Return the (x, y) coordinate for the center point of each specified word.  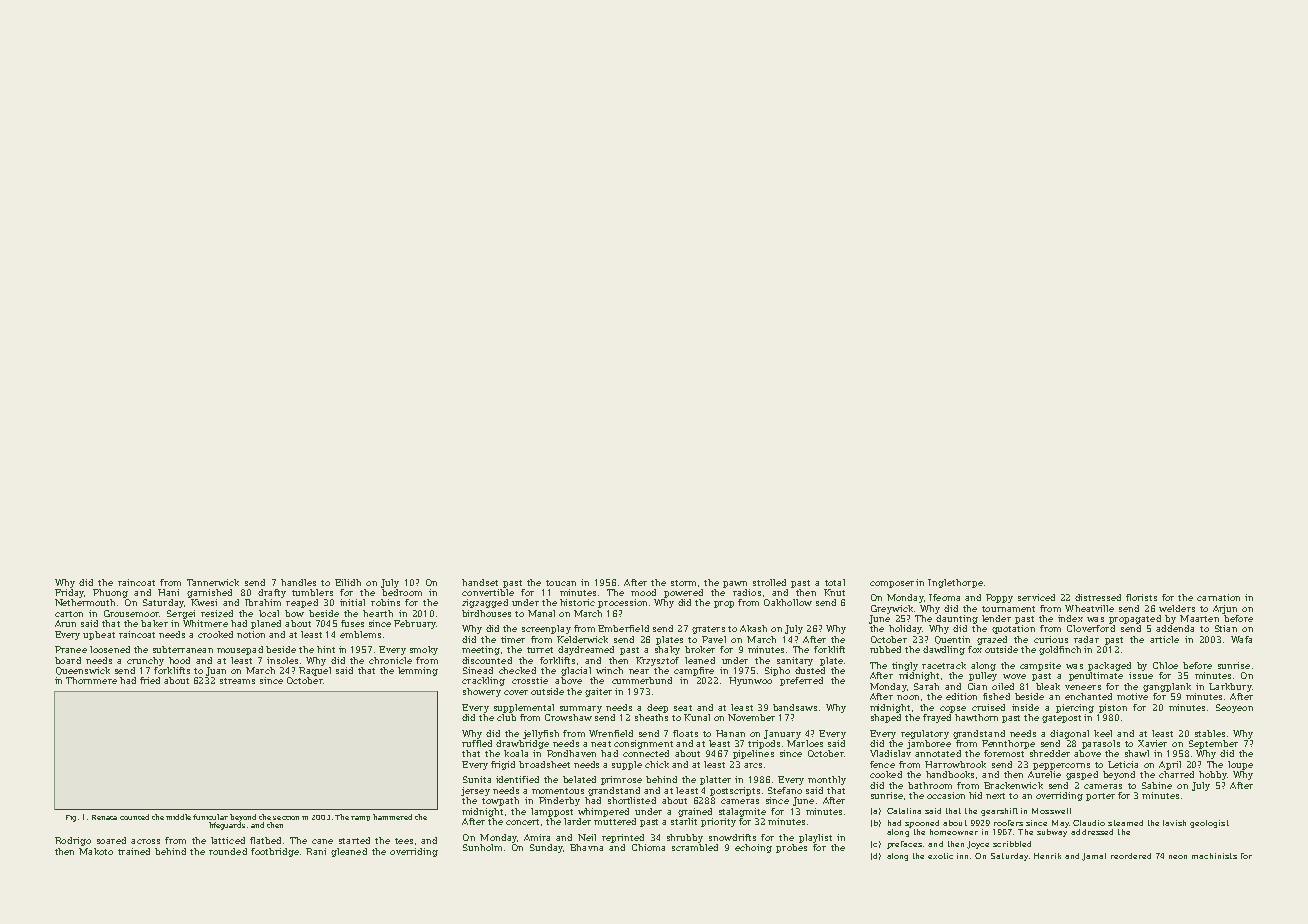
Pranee (71, 649)
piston (1113, 708)
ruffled (477, 743)
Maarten (1199, 618)
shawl (1137, 753)
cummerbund (642, 680)
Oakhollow (788, 602)
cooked (886, 774)
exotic (940, 856)
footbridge (275, 852)
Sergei (181, 614)
